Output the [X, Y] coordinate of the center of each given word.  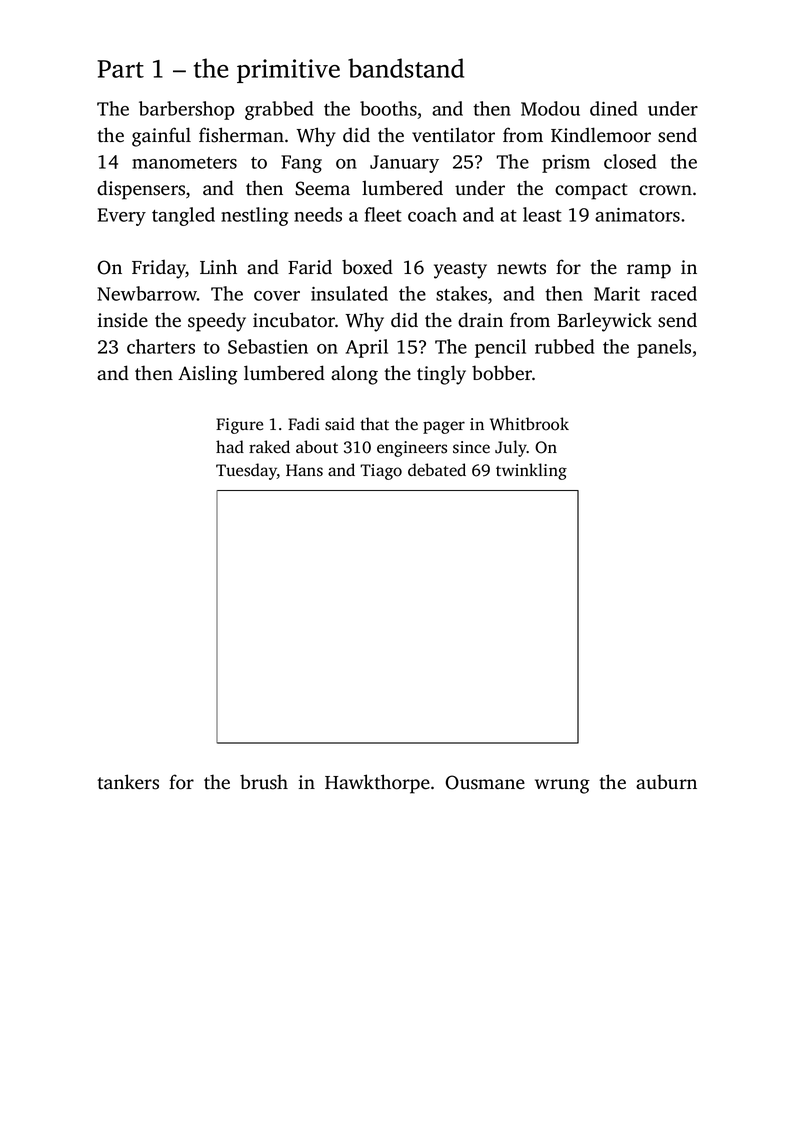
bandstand [406, 68]
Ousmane [485, 782]
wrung [562, 786]
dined [613, 108]
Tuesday [246, 471]
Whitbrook [529, 424]
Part [120, 69]
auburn [666, 782]
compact [591, 191]
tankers [128, 782]
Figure [239, 426]
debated [437, 470]
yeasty [460, 270]
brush [264, 782]
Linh [218, 266]
